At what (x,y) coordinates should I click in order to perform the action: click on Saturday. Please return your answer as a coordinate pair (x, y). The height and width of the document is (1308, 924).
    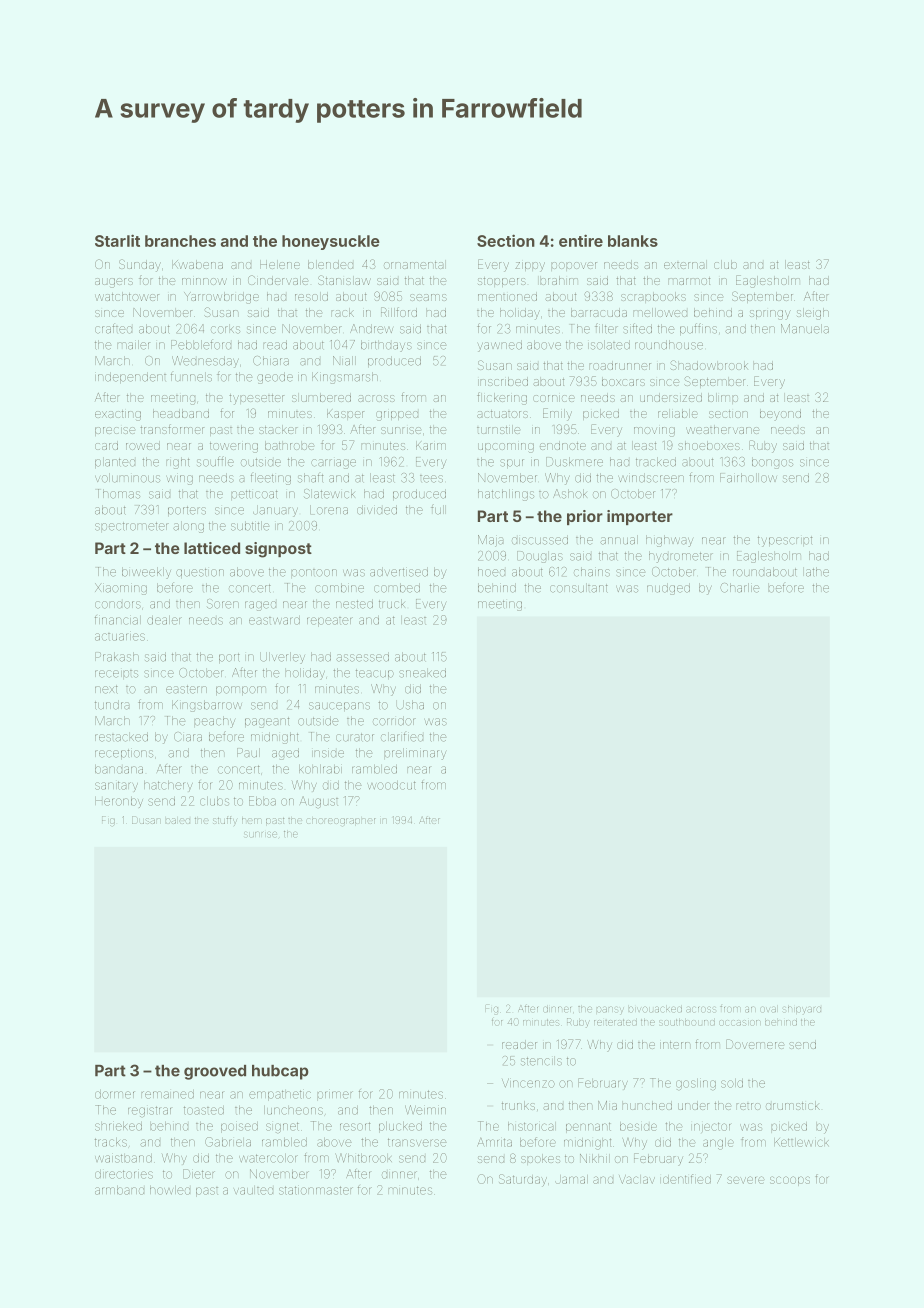
    Looking at the image, I should click on (523, 1180).
